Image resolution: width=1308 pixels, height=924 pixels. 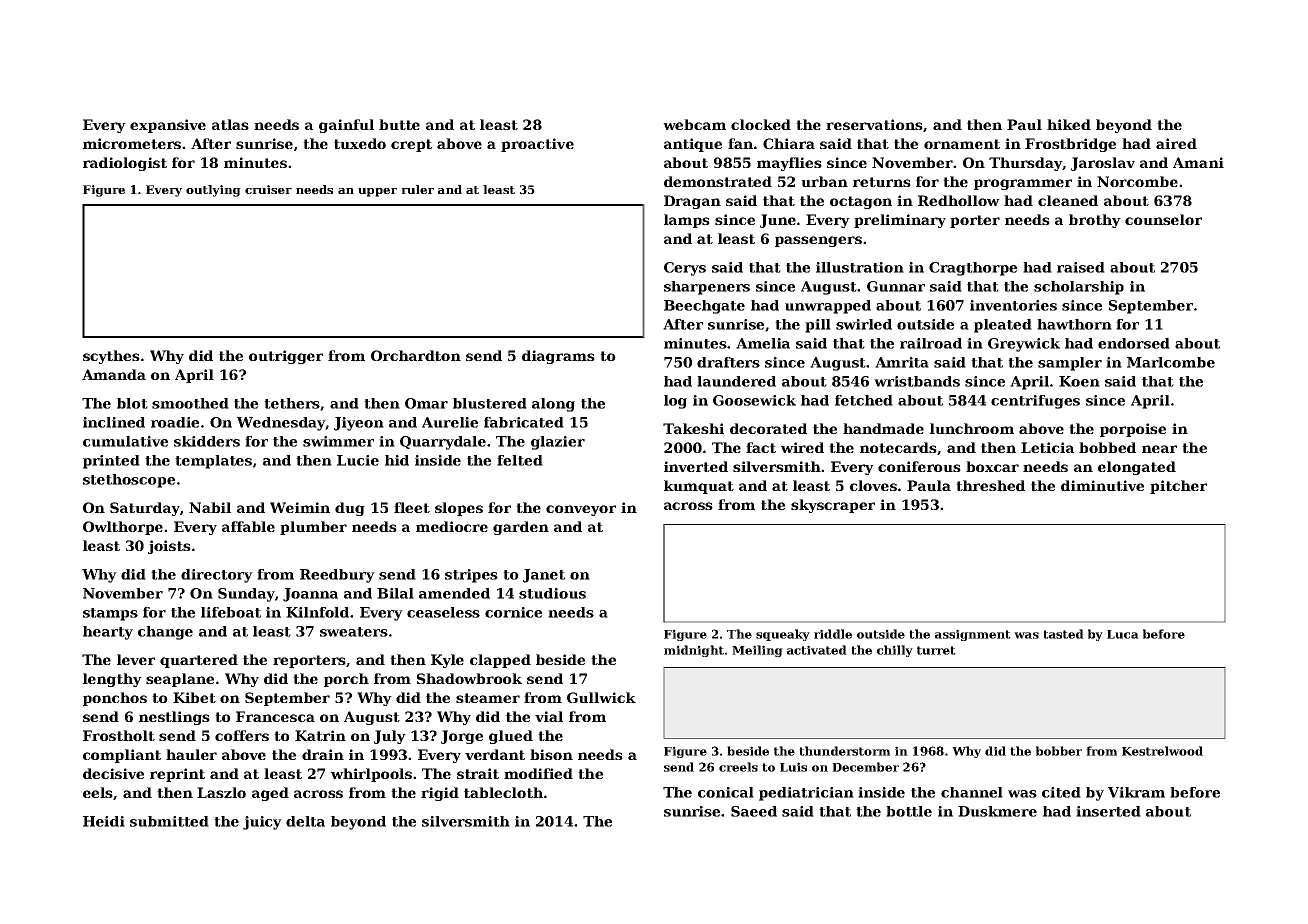 I want to click on Duskmere, so click(x=997, y=811).
